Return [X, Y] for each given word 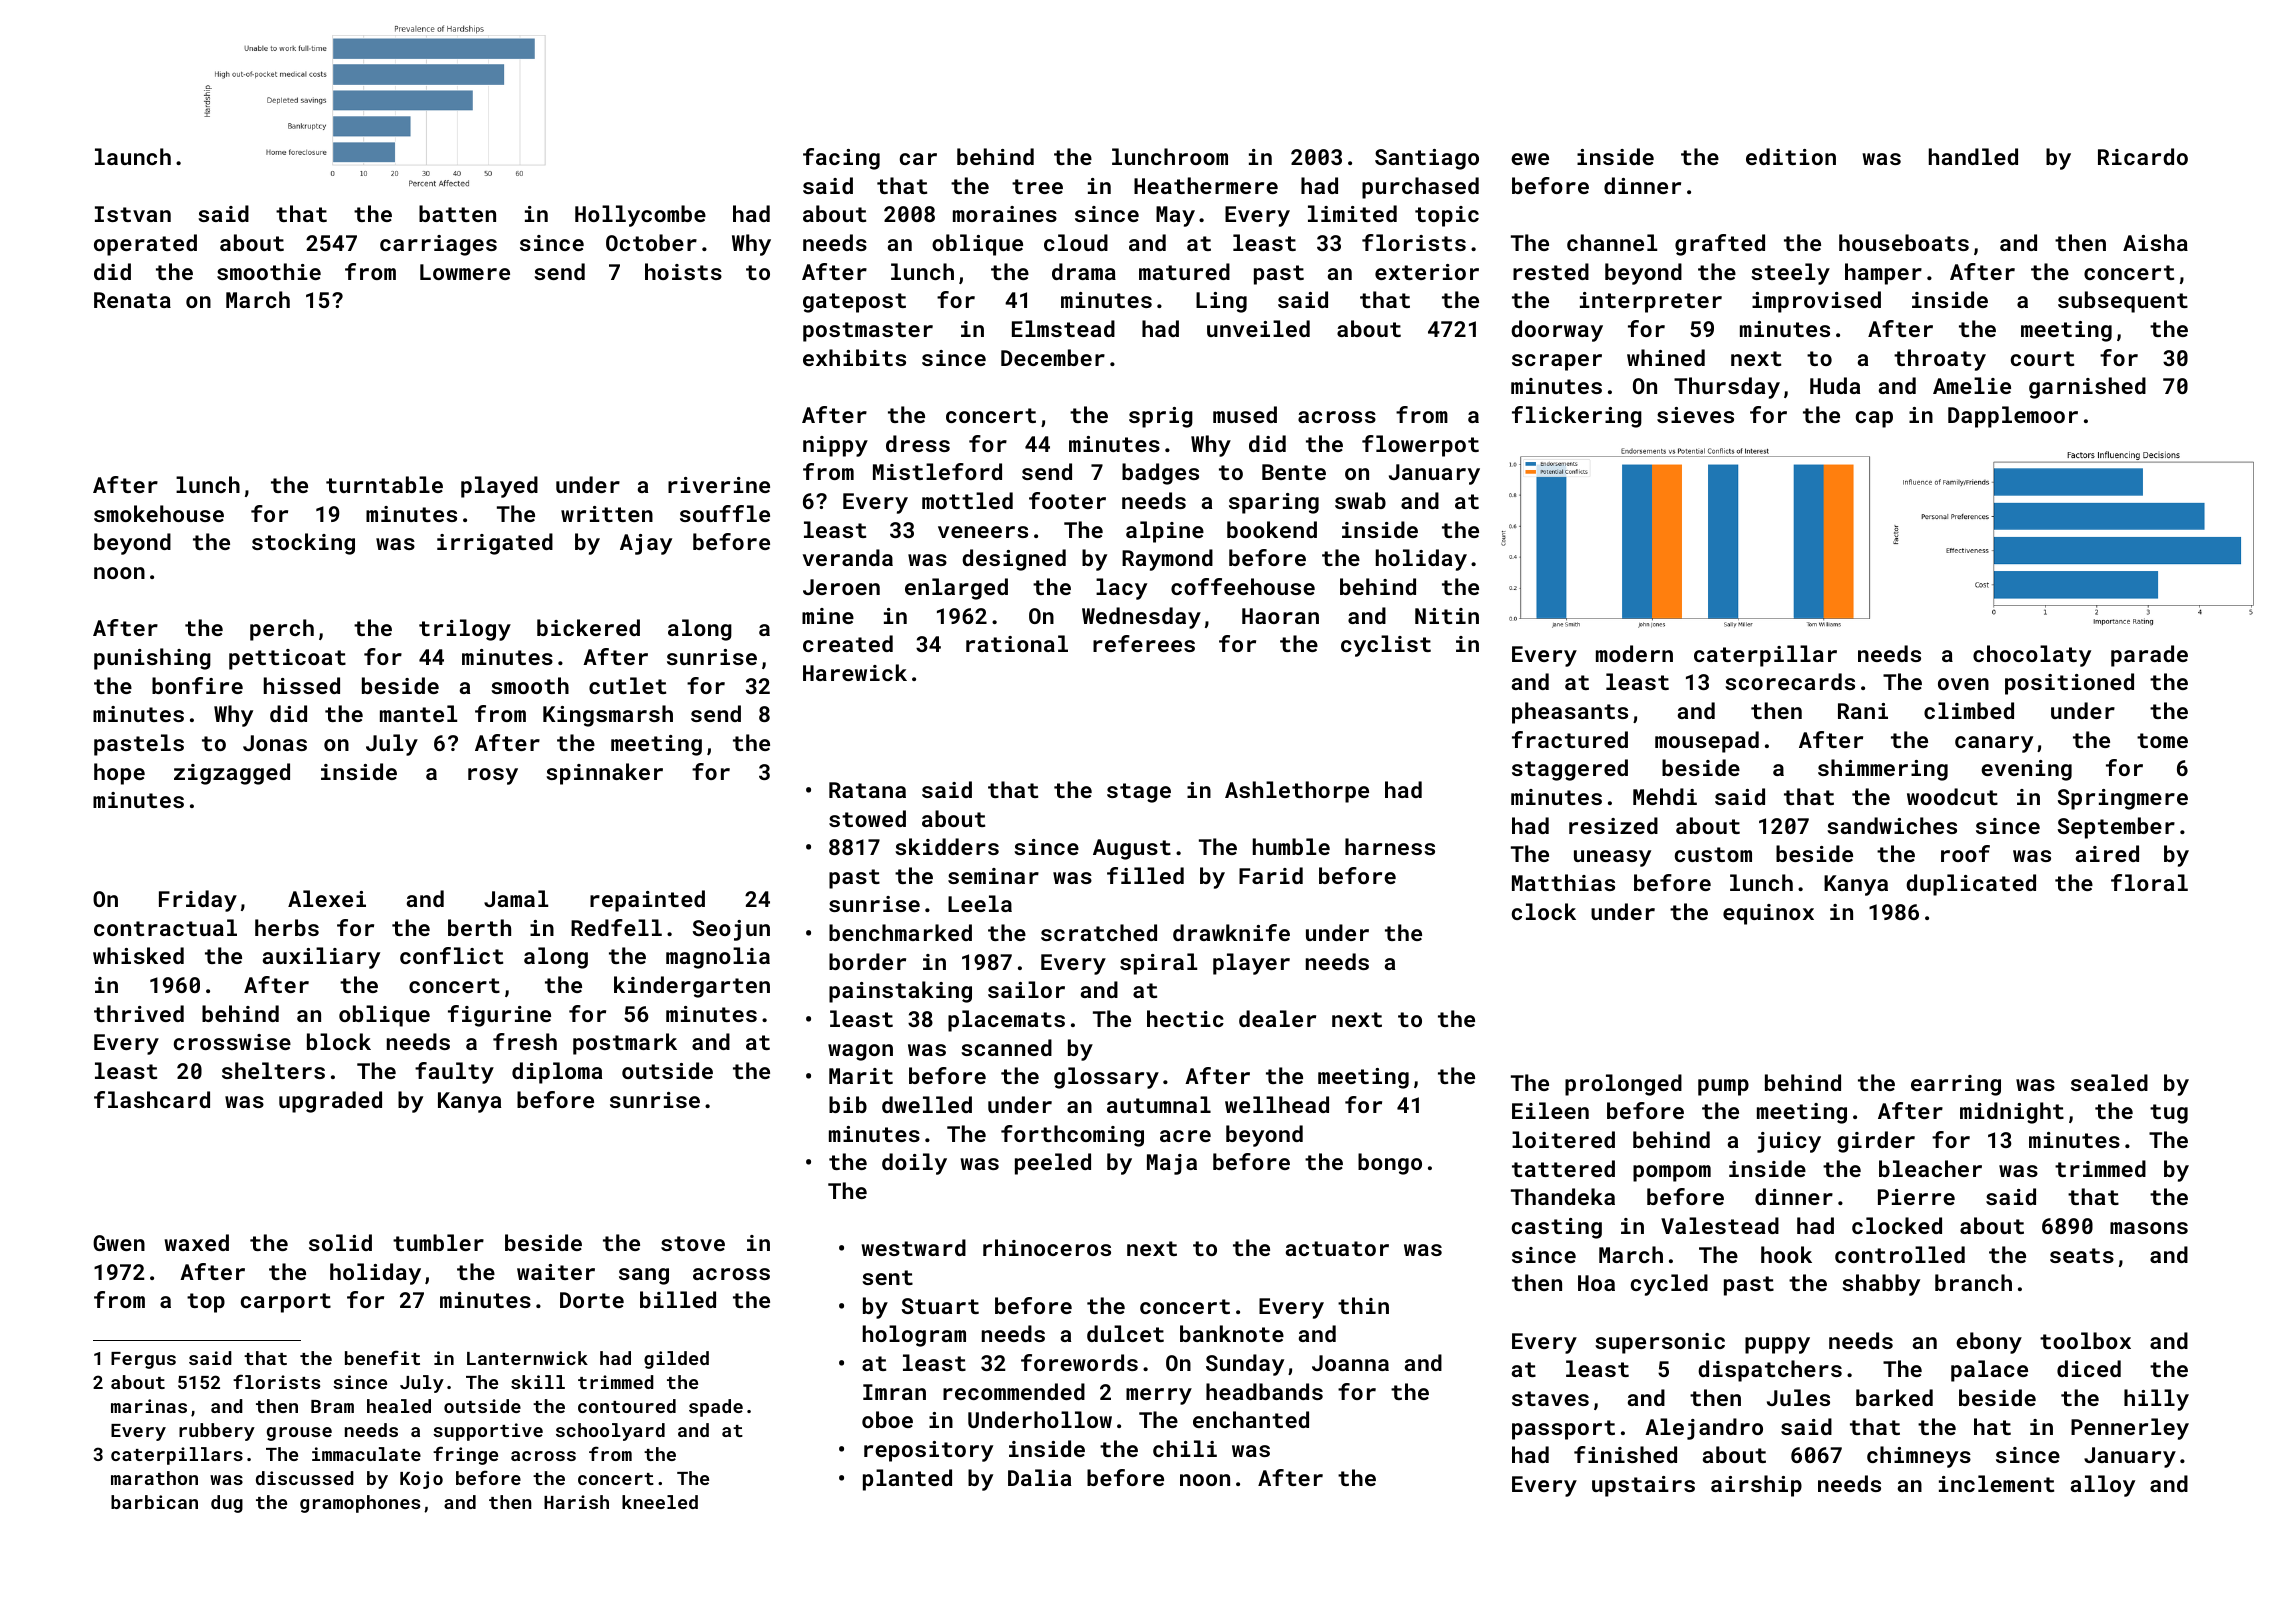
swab [1360, 500]
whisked [138, 955]
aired [2107, 853]
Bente [1294, 472]
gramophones [360, 1504]
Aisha [2155, 242]
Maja [1172, 1164]
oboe [887, 1419]
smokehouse [159, 513]
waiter [556, 1272]
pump [1723, 1087]
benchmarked [900, 932]
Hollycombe [640, 216]
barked [1894, 1397]
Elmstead [1063, 328]
